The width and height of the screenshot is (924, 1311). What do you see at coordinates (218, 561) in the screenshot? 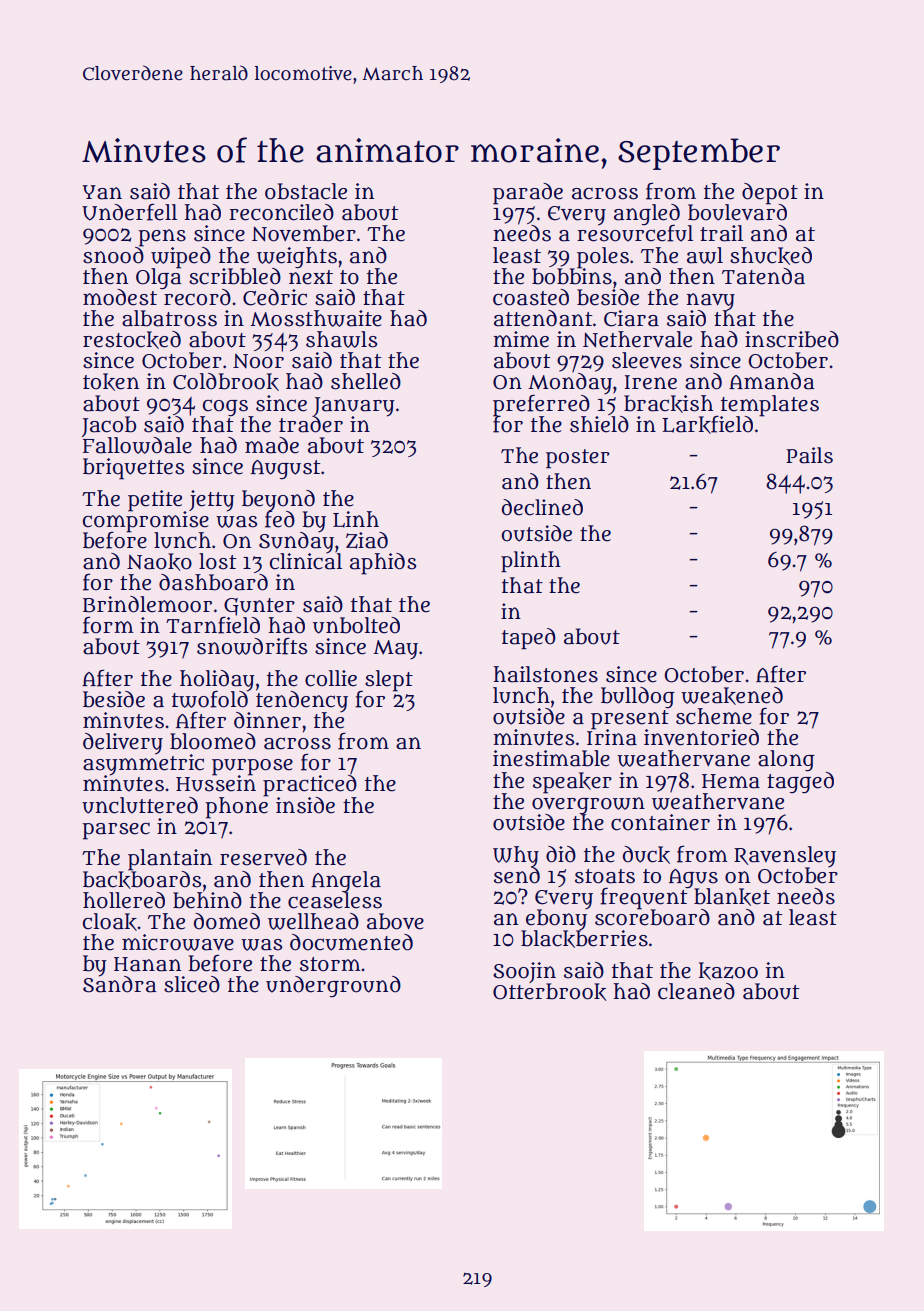
I see `lost` at bounding box center [218, 561].
